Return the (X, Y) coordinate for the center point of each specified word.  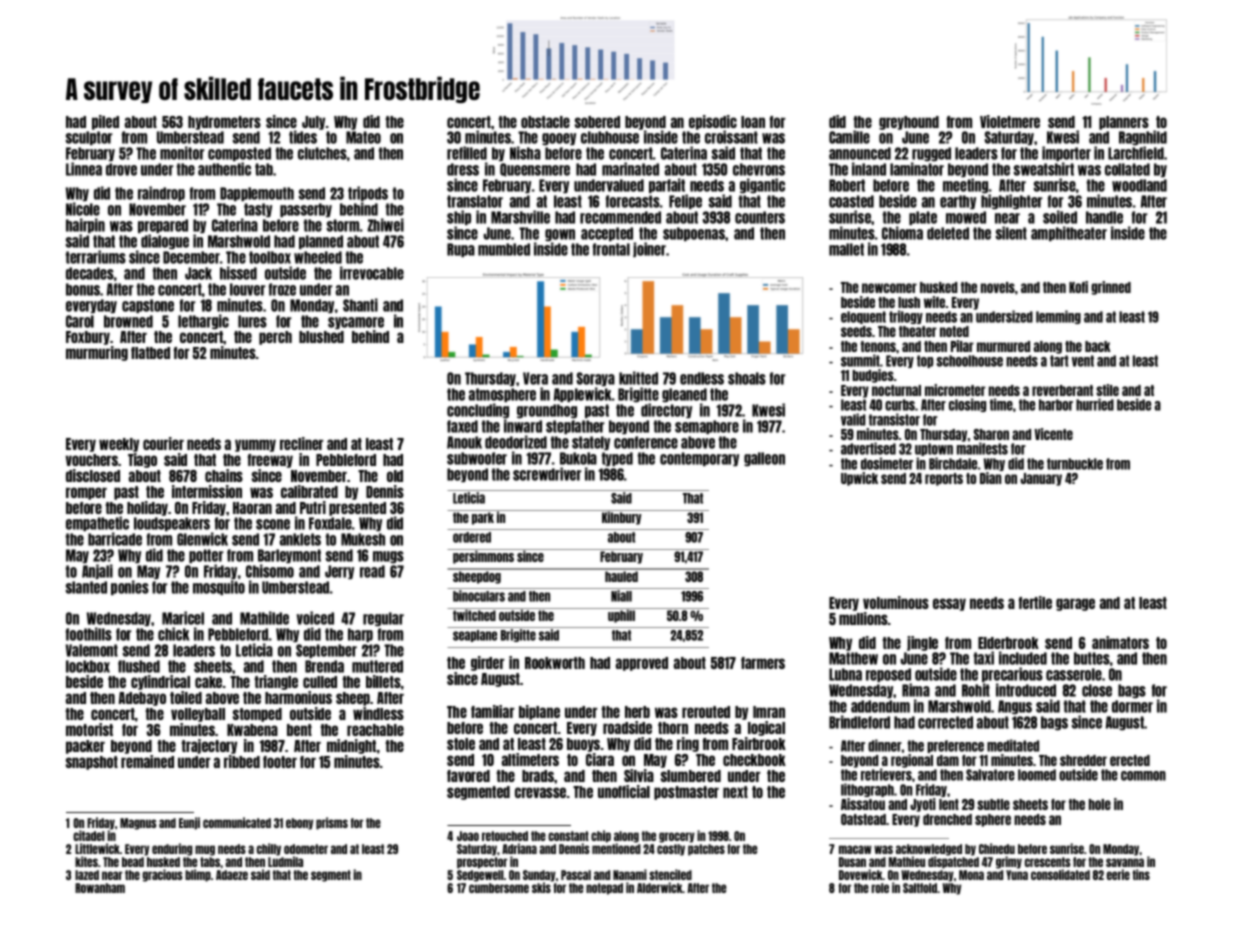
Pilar (962, 346)
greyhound (909, 123)
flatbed (150, 353)
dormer (1132, 706)
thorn (673, 728)
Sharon (991, 434)
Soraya (596, 379)
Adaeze (232, 875)
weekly (119, 445)
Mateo (363, 137)
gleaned (684, 395)
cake (208, 682)
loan (753, 122)
